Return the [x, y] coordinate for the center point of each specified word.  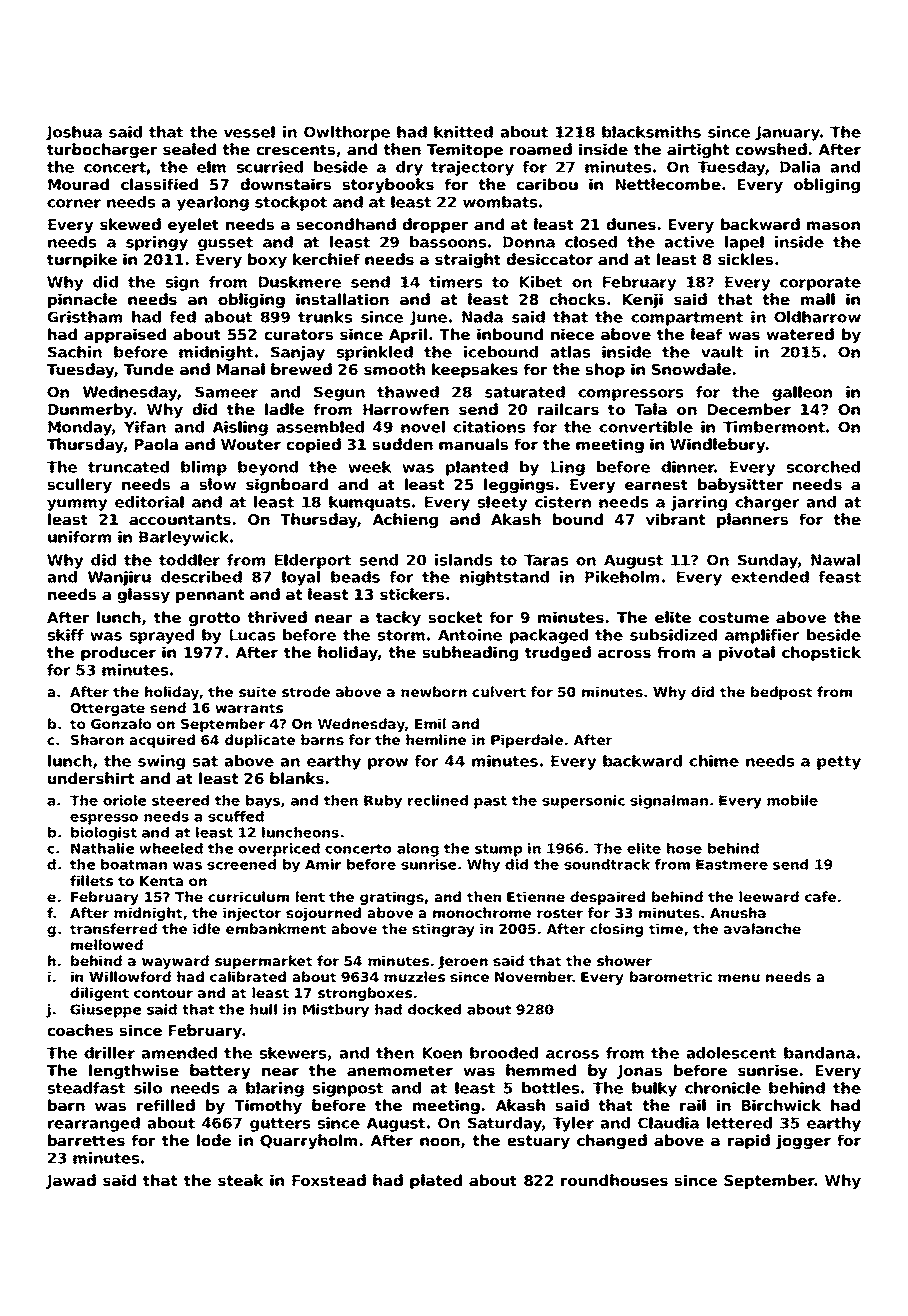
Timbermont [774, 427]
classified [159, 184]
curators [298, 334]
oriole [124, 800]
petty [839, 763]
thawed [408, 392]
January [787, 133]
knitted [463, 132]
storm [401, 635]
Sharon [97, 739]
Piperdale [527, 741]
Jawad [71, 1181]
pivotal [747, 653]
